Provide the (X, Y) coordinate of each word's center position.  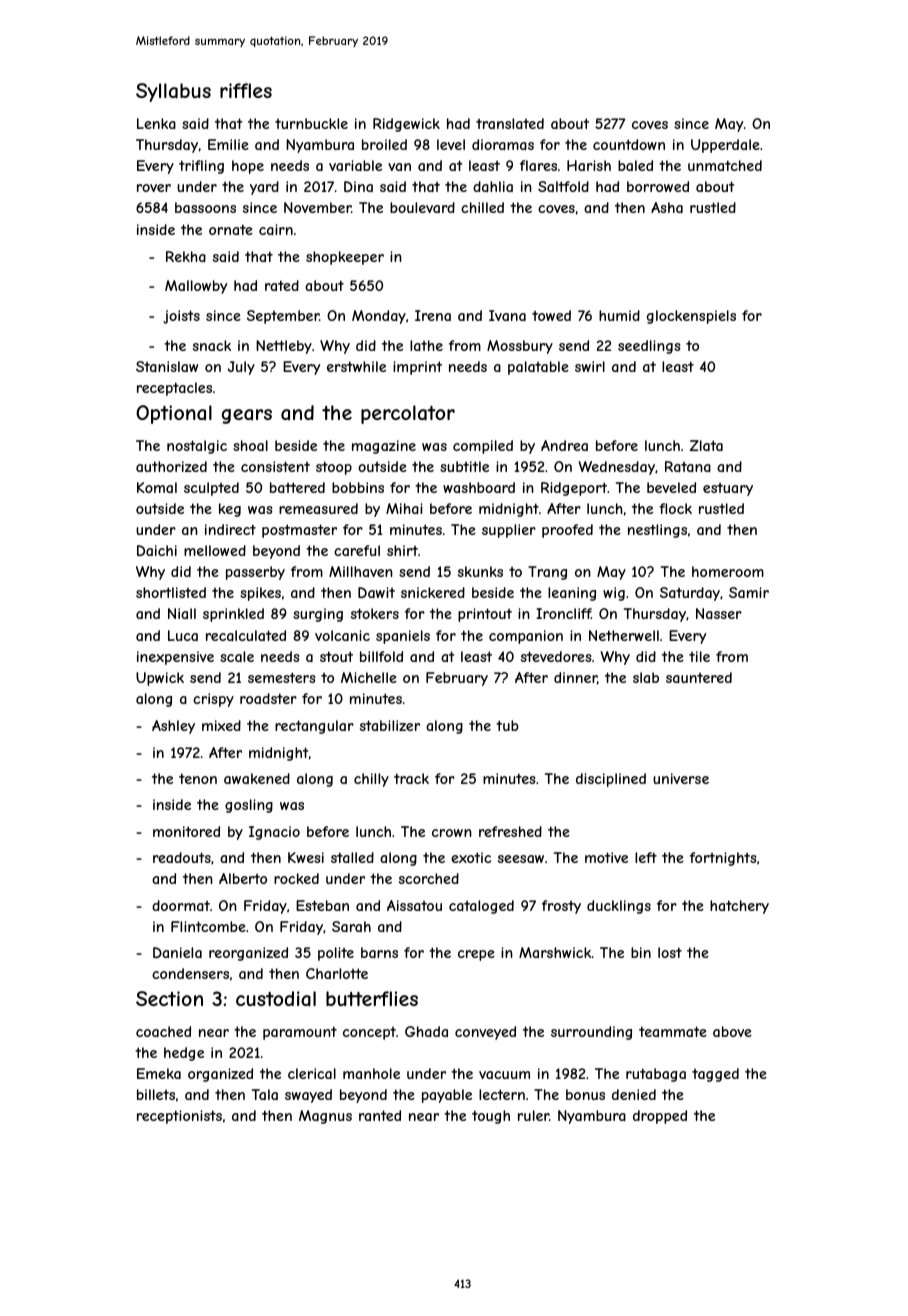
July (241, 368)
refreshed (510, 831)
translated (510, 123)
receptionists (179, 1117)
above (732, 1031)
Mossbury (520, 347)
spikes (260, 594)
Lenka (156, 123)
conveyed (485, 1033)
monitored (186, 831)
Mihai (404, 508)
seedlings (649, 347)
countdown (629, 144)
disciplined (611, 780)
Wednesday (617, 468)
